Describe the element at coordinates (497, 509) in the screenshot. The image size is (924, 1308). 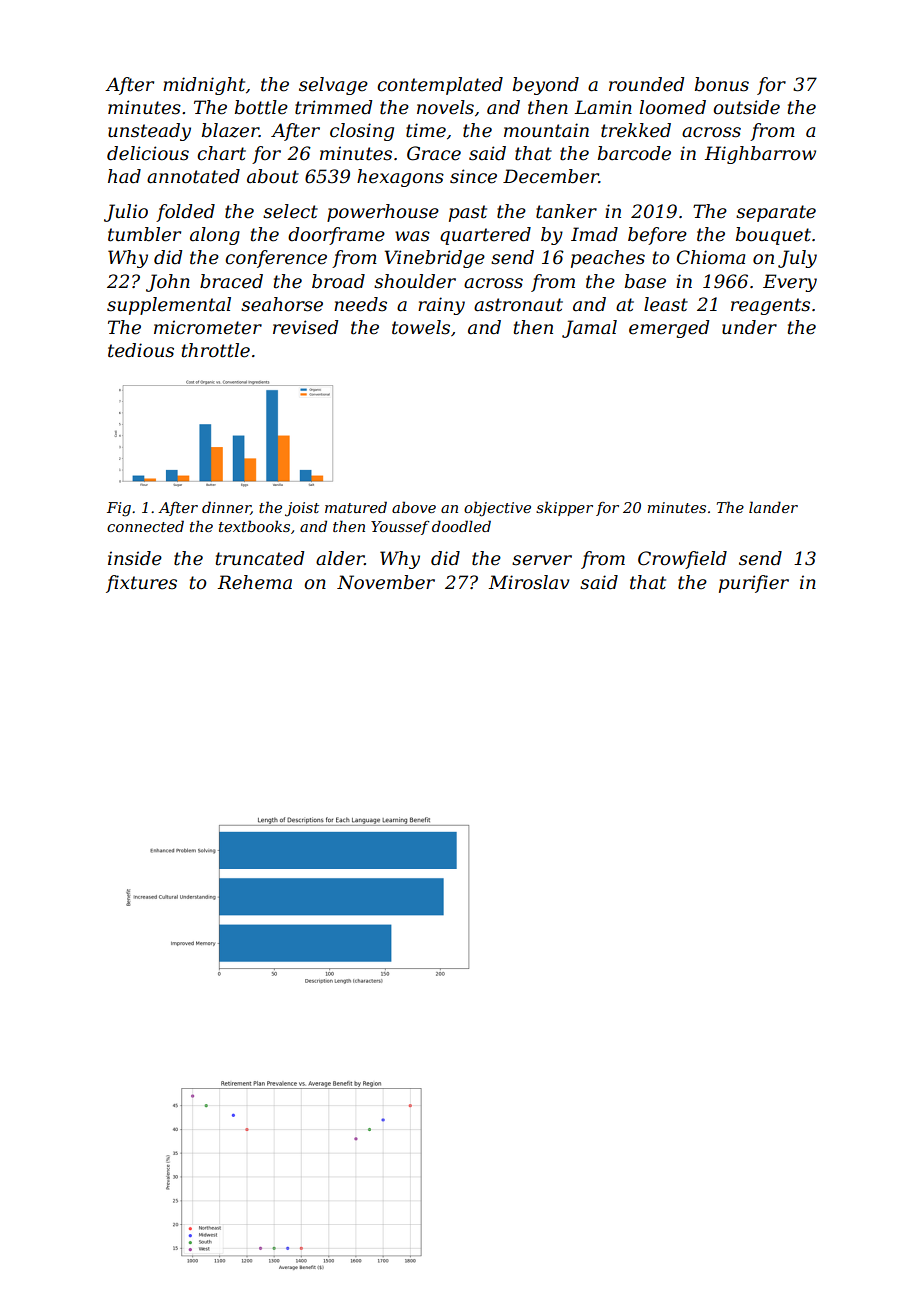
I see `objective` at that location.
